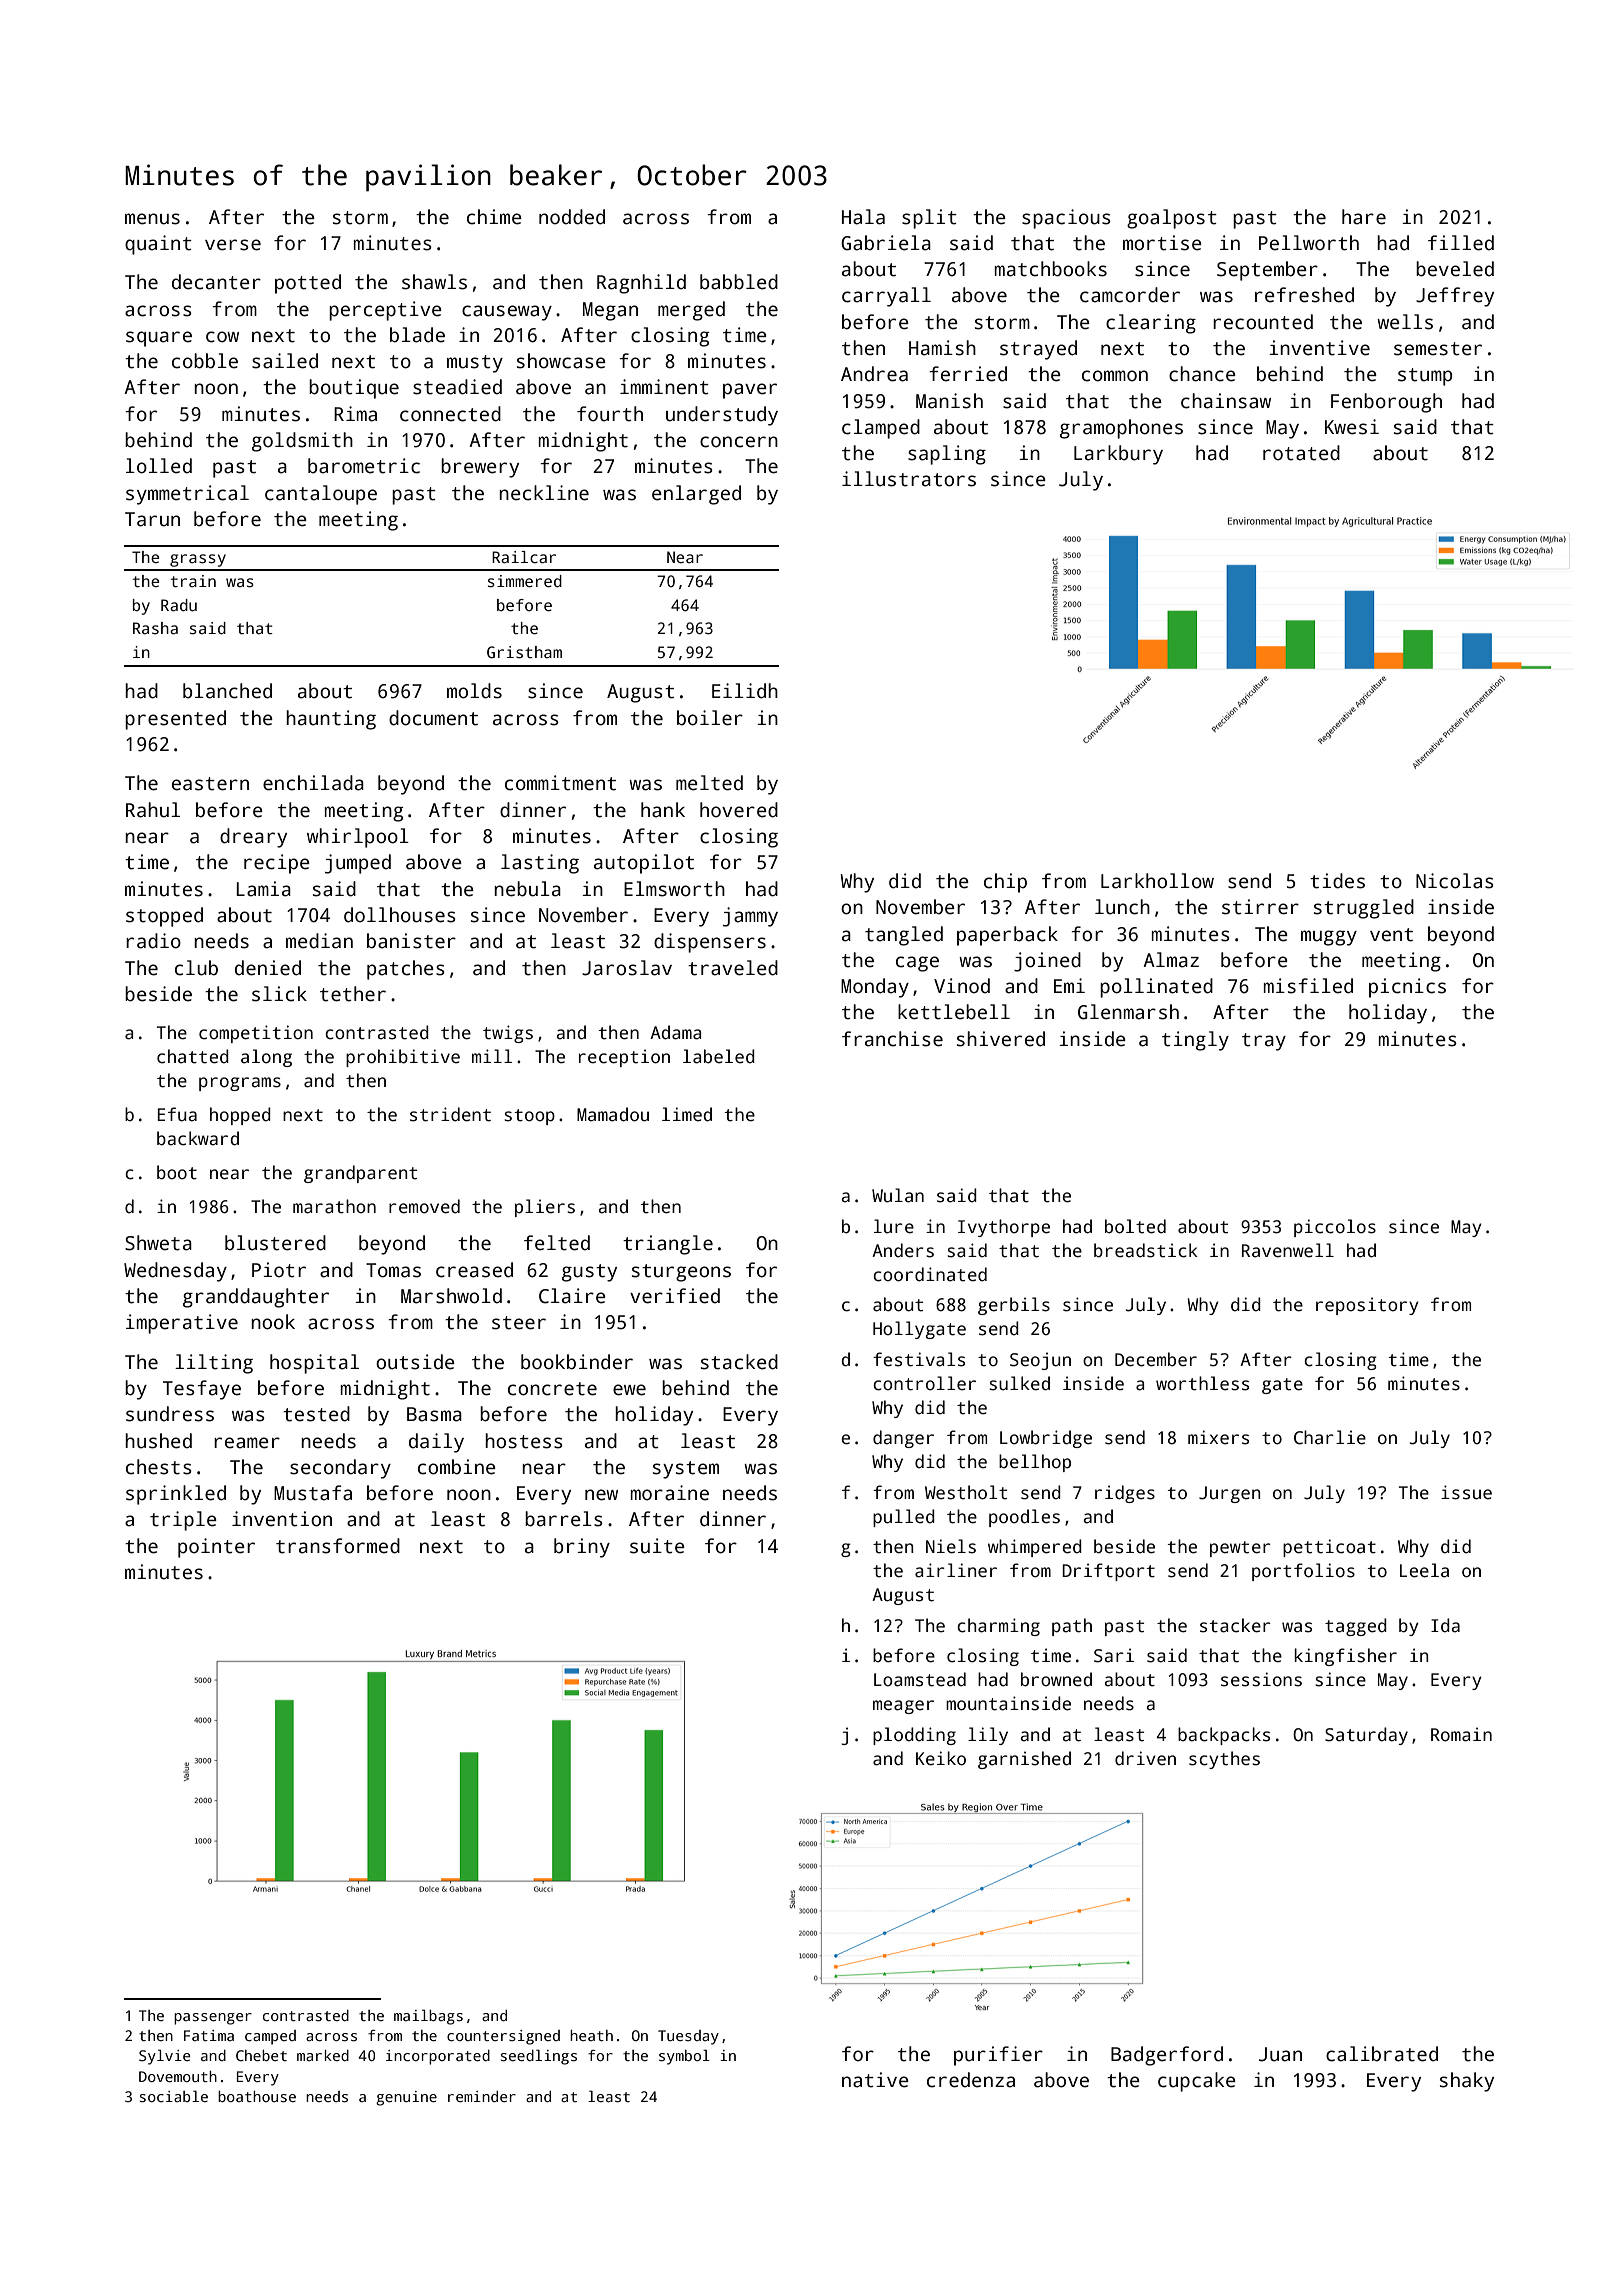 The width and height of the screenshot is (1620, 2292). What do you see at coordinates (892, 1039) in the screenshot?
I see `franchise` at bounding box center [892, 1039].
